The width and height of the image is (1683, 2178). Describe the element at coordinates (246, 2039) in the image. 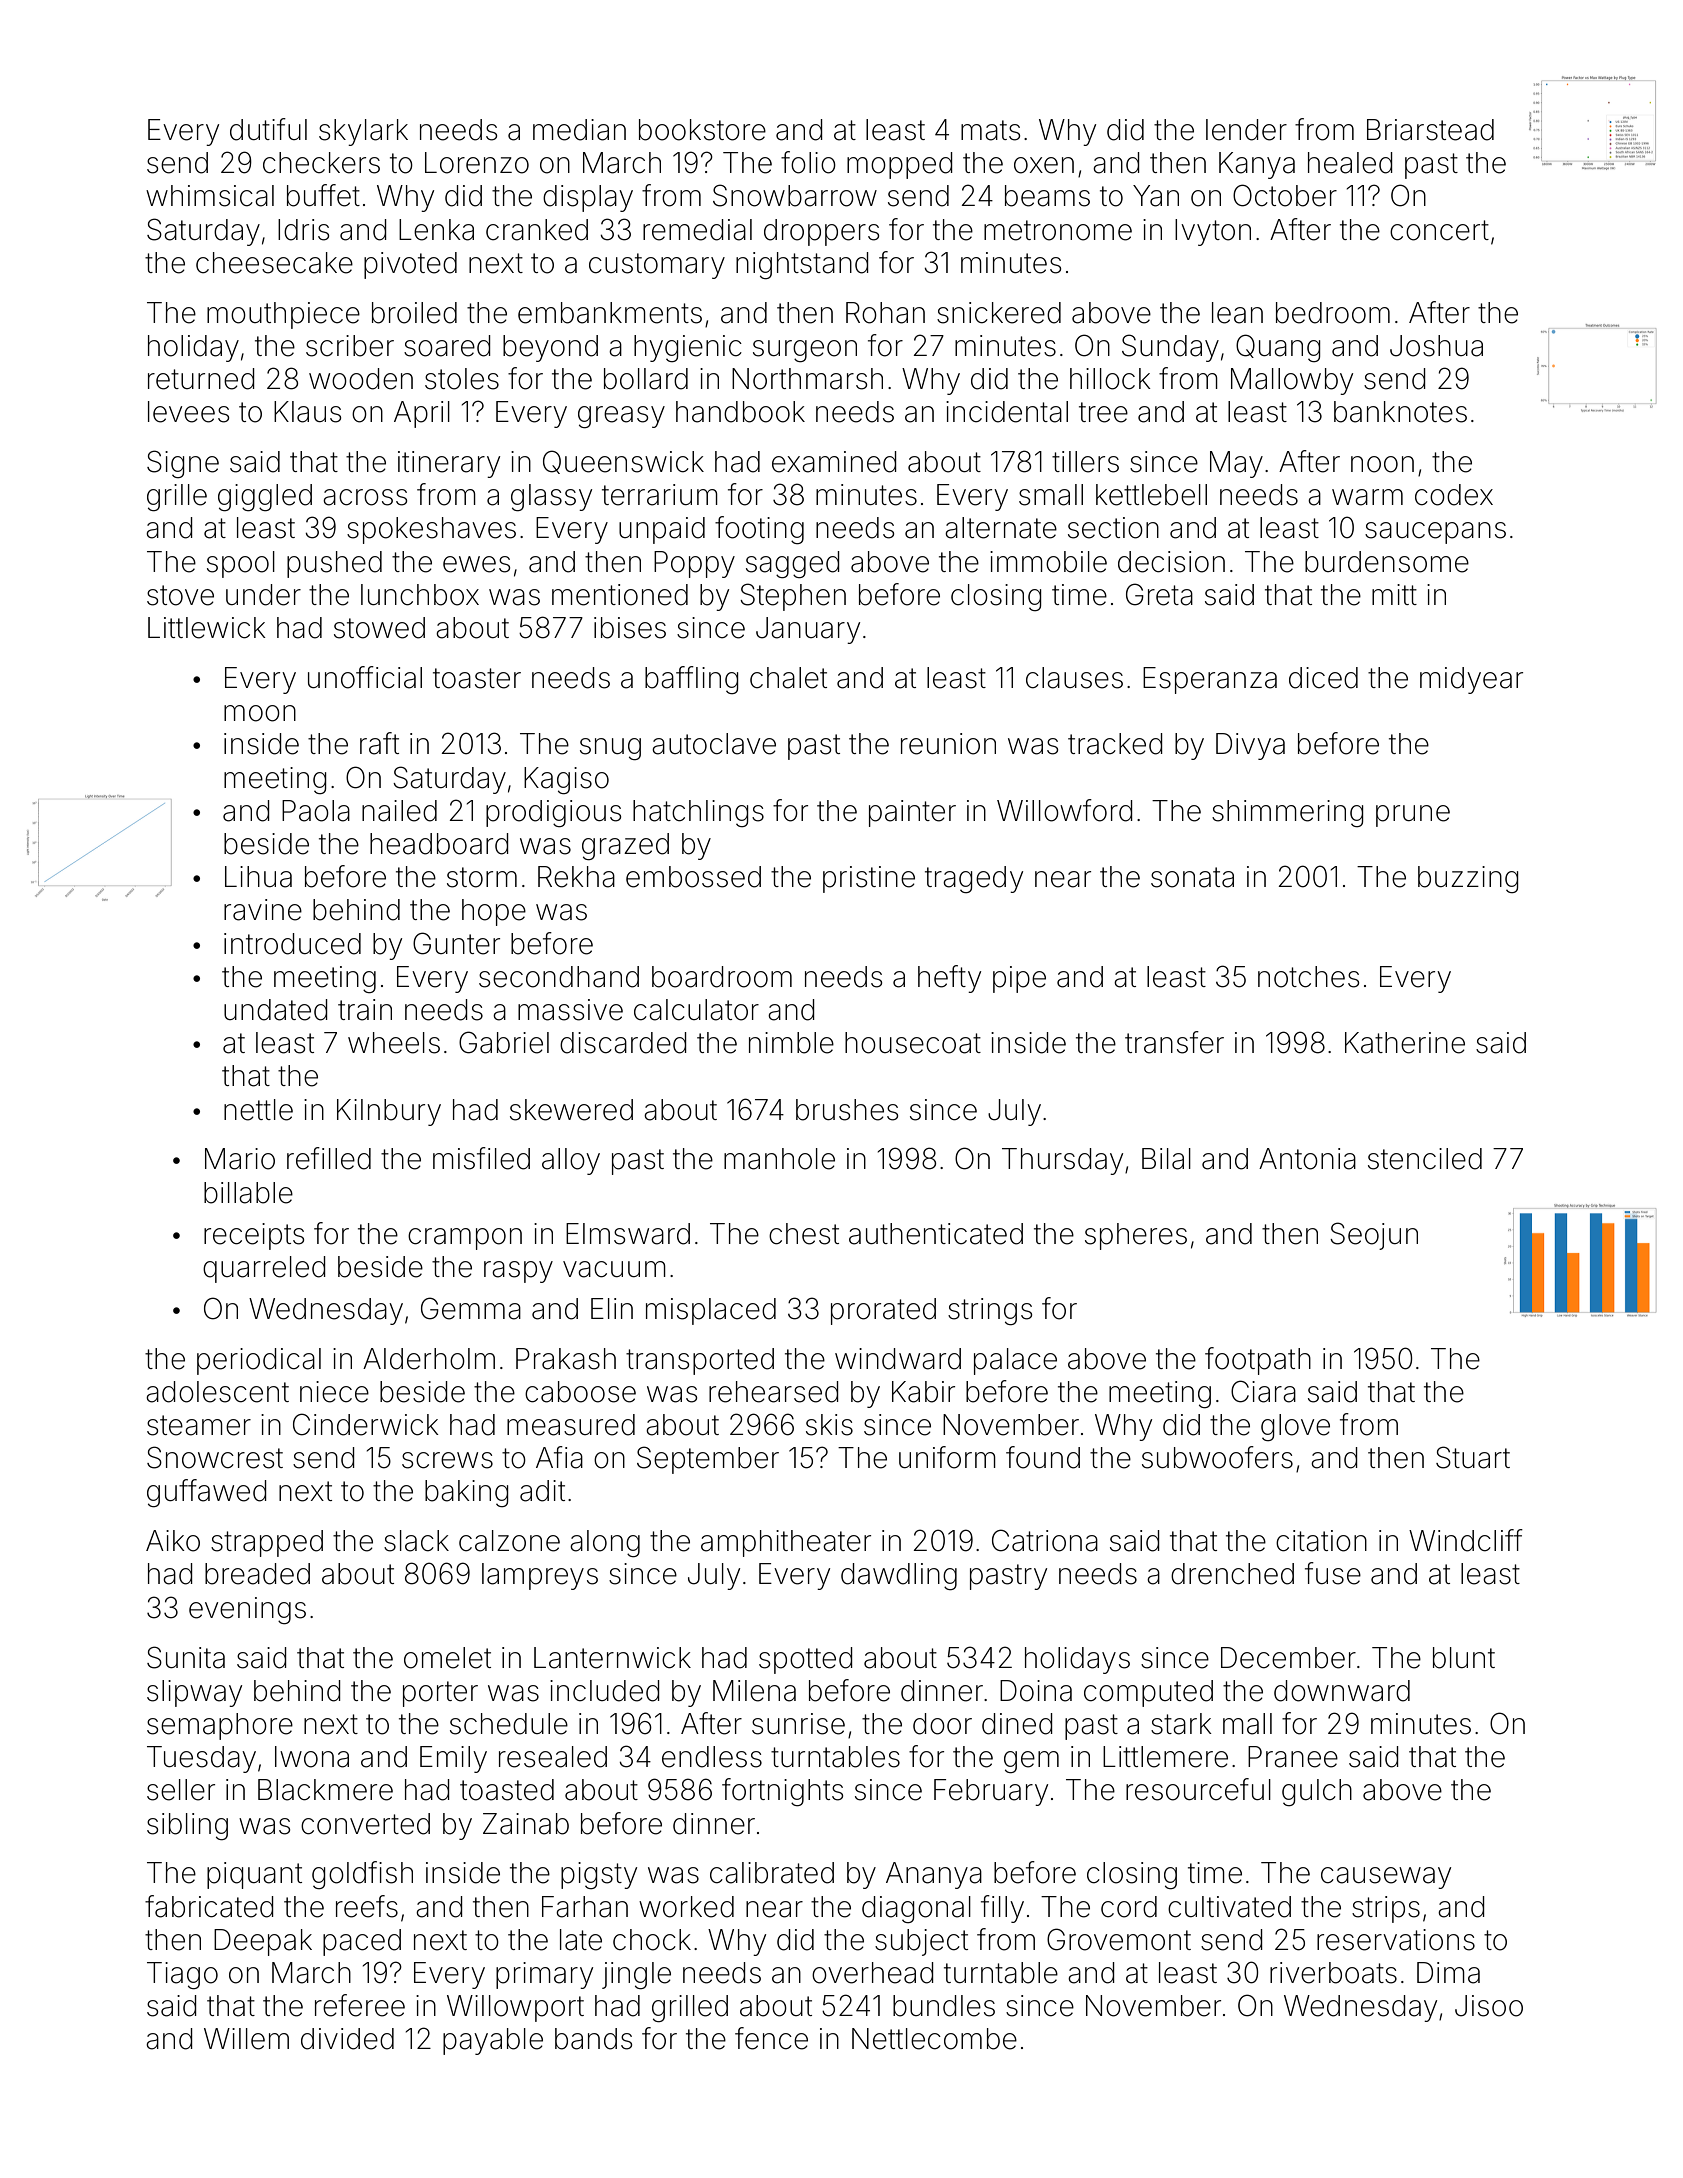

I see `Willem` at that location.
